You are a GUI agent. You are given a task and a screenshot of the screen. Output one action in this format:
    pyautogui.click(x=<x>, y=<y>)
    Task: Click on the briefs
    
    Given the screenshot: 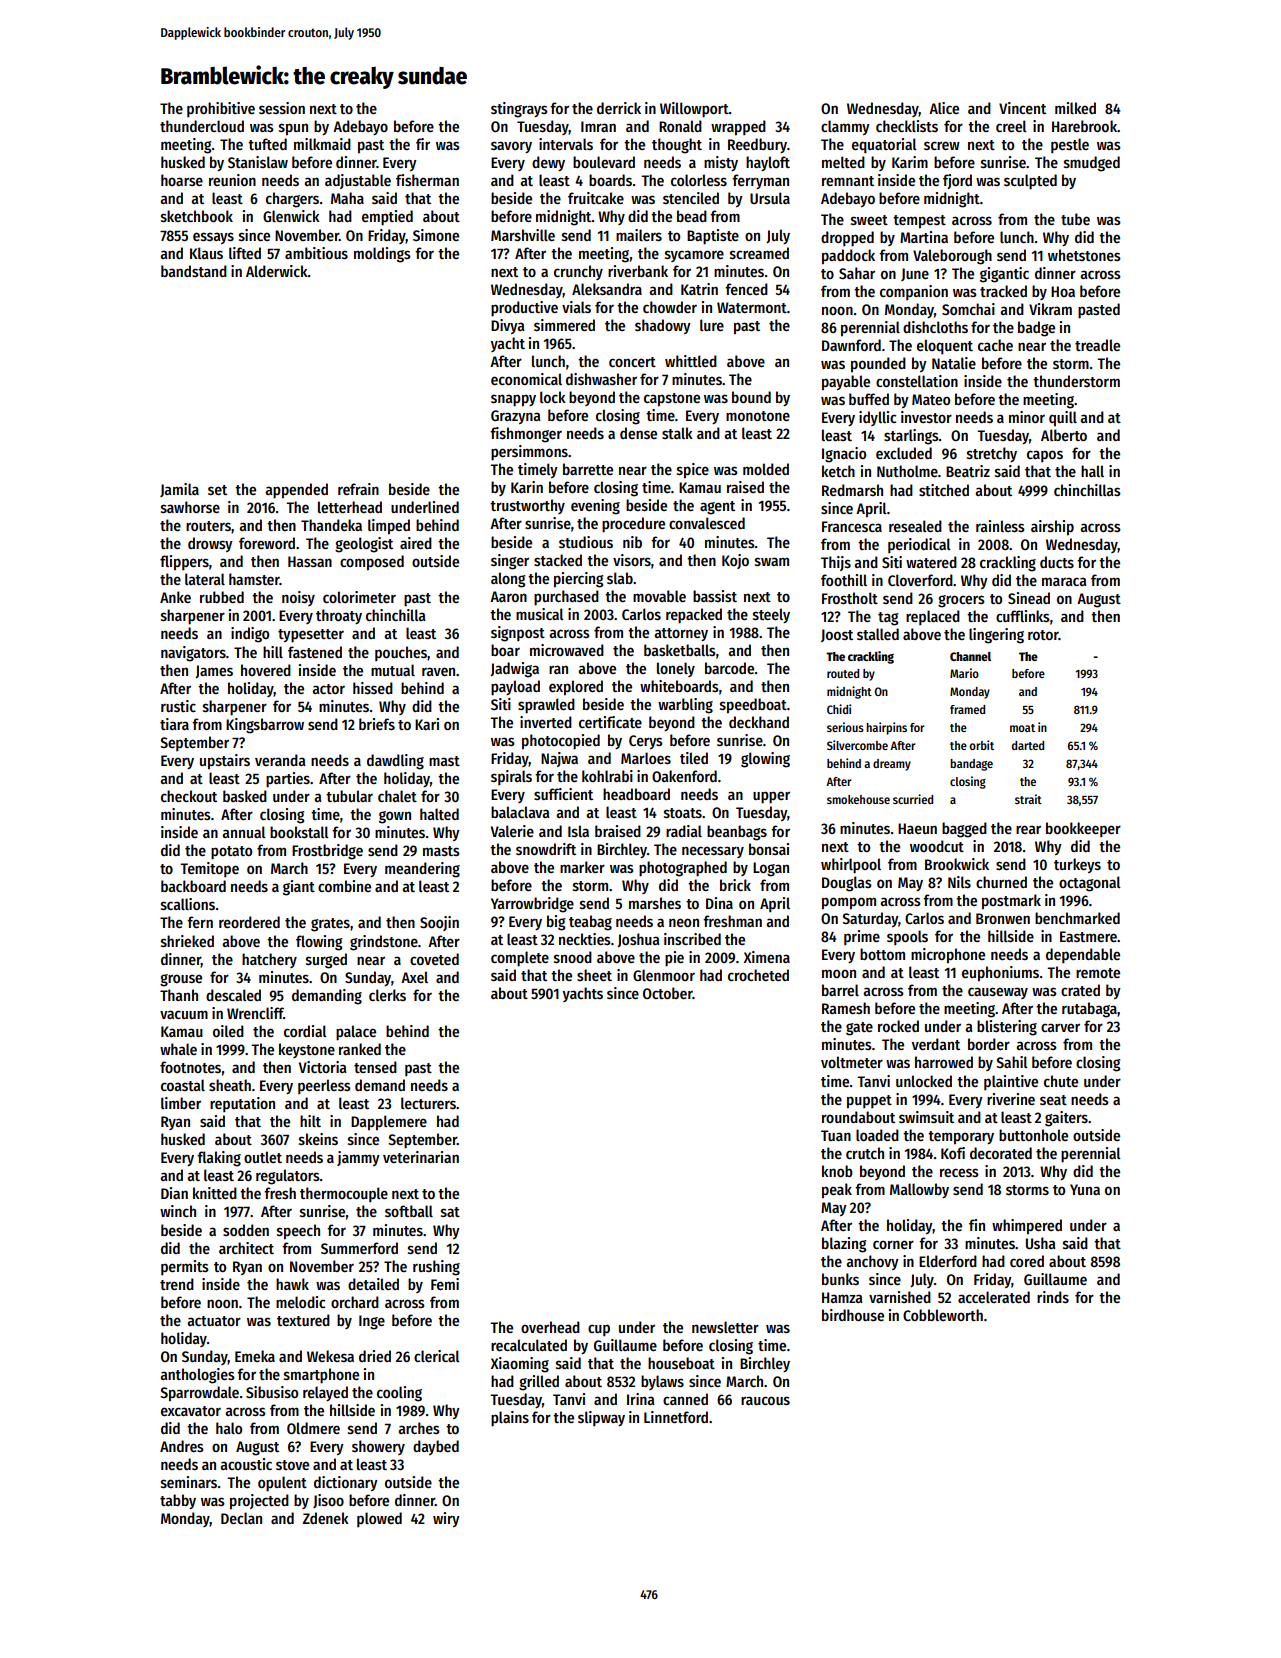 What is the action you would take?
    pyautogui.click(x=377, y=724)
